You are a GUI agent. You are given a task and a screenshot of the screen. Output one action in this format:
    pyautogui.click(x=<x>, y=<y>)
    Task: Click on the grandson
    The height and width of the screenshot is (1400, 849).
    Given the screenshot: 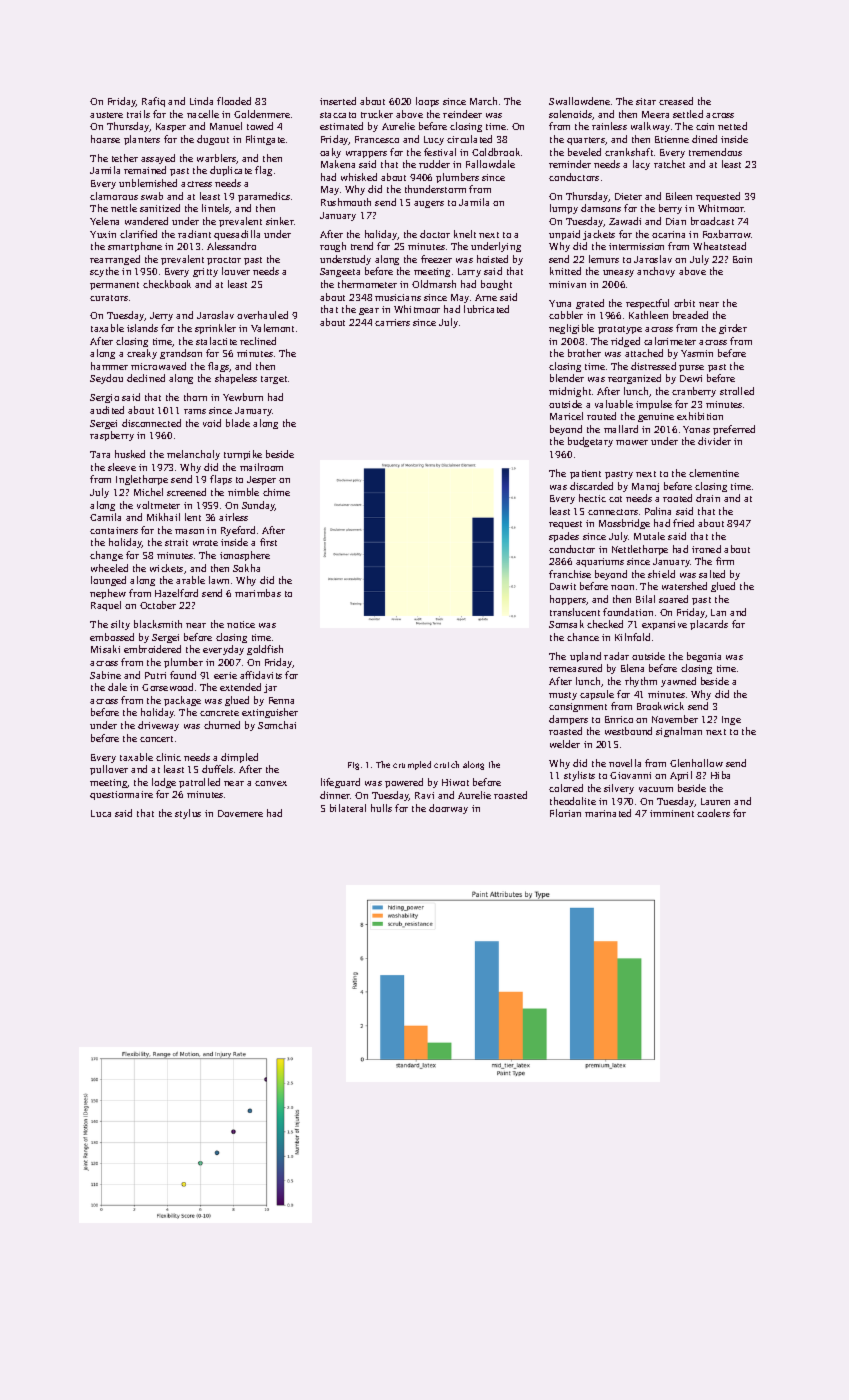 What is the action you would take?
    pyautogui.click(x=181, y=354)
